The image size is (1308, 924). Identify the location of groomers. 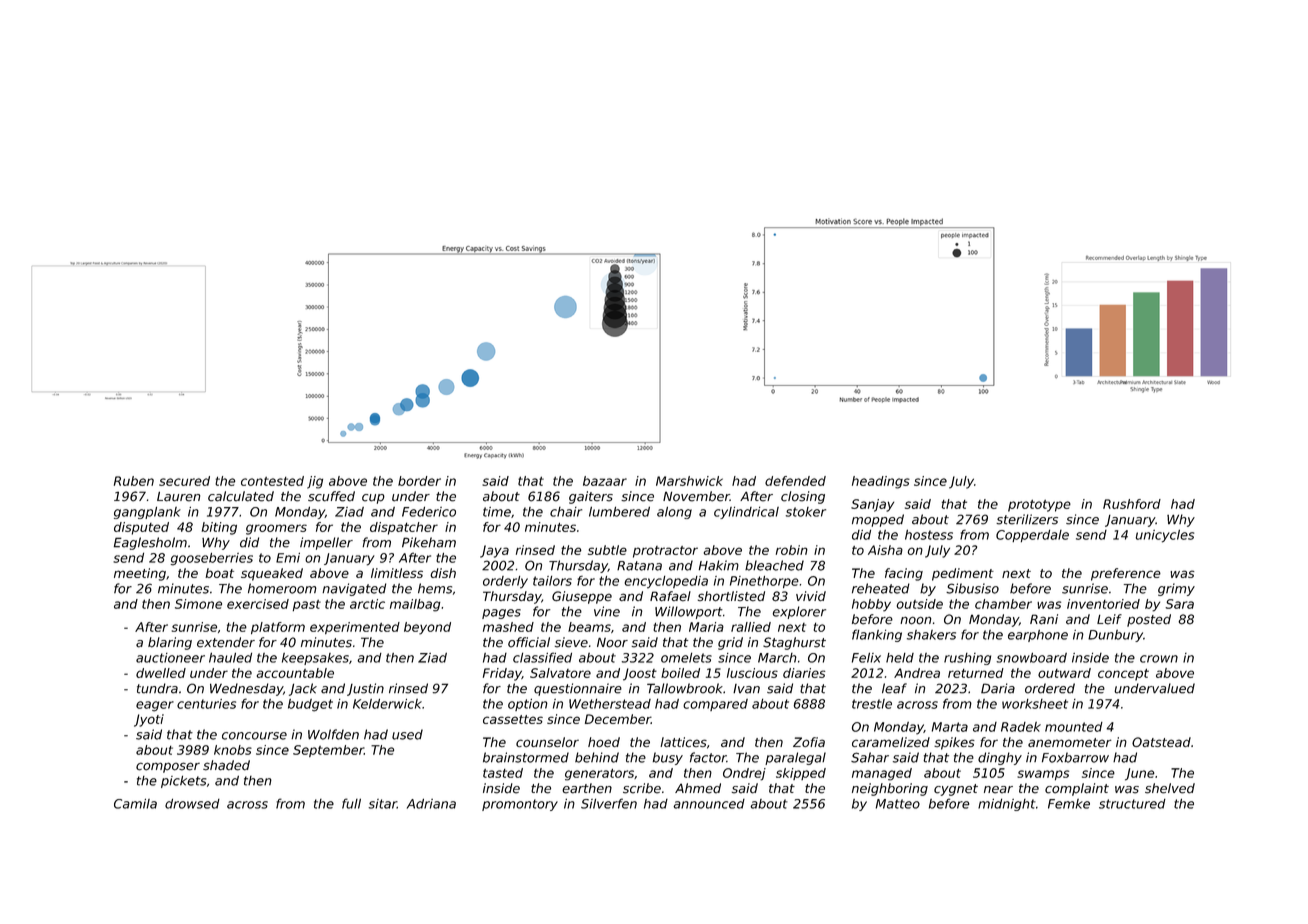
(276, 529).
